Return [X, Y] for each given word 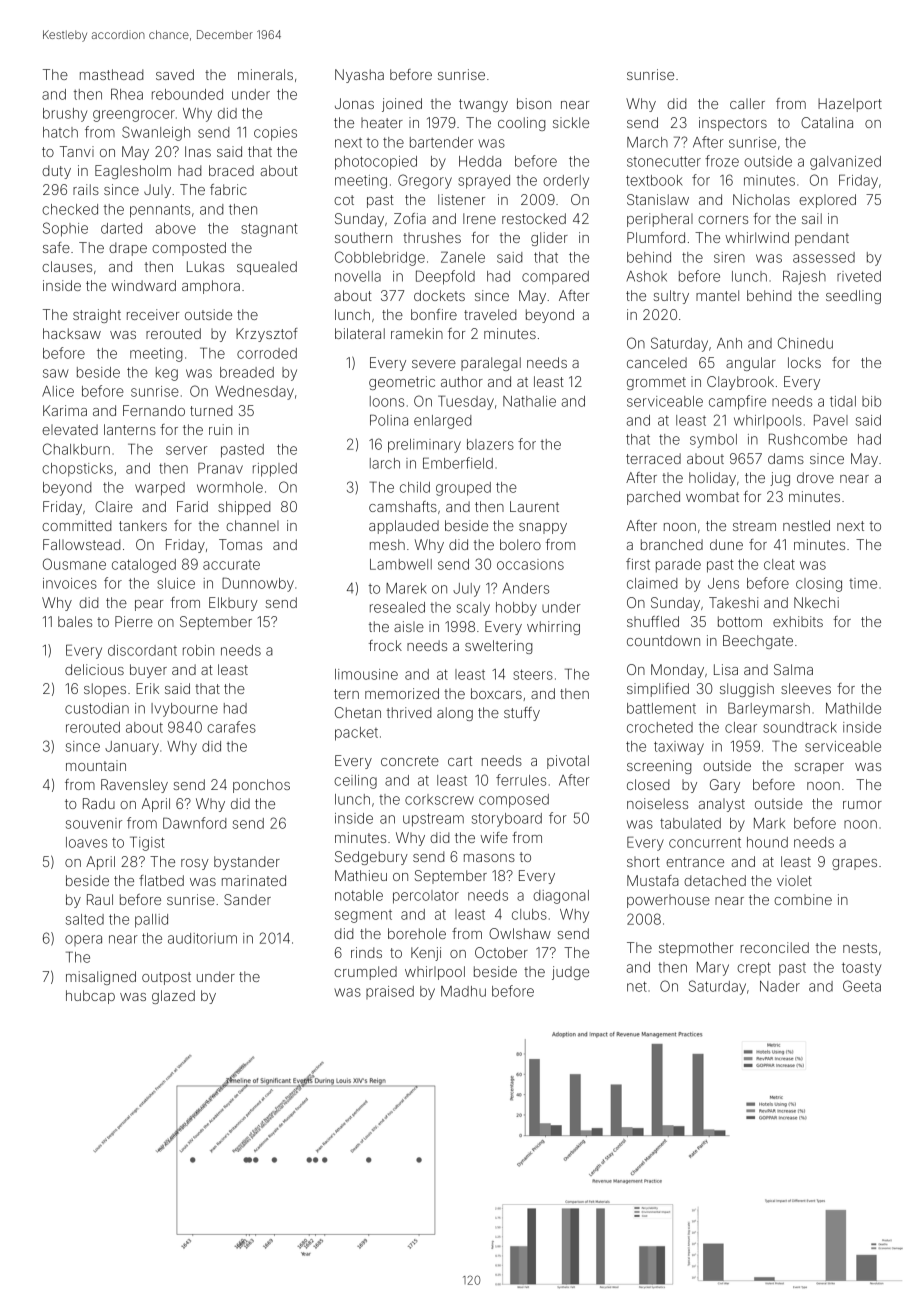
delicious [94, 669]
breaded [247, 372]
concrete [410, 761]
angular [751, 364]
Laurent [534, 506]
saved [175, 74]
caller [747, 103]
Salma [793, 669]
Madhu [463, 991]
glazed [173, 997]
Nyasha [359, 76]
